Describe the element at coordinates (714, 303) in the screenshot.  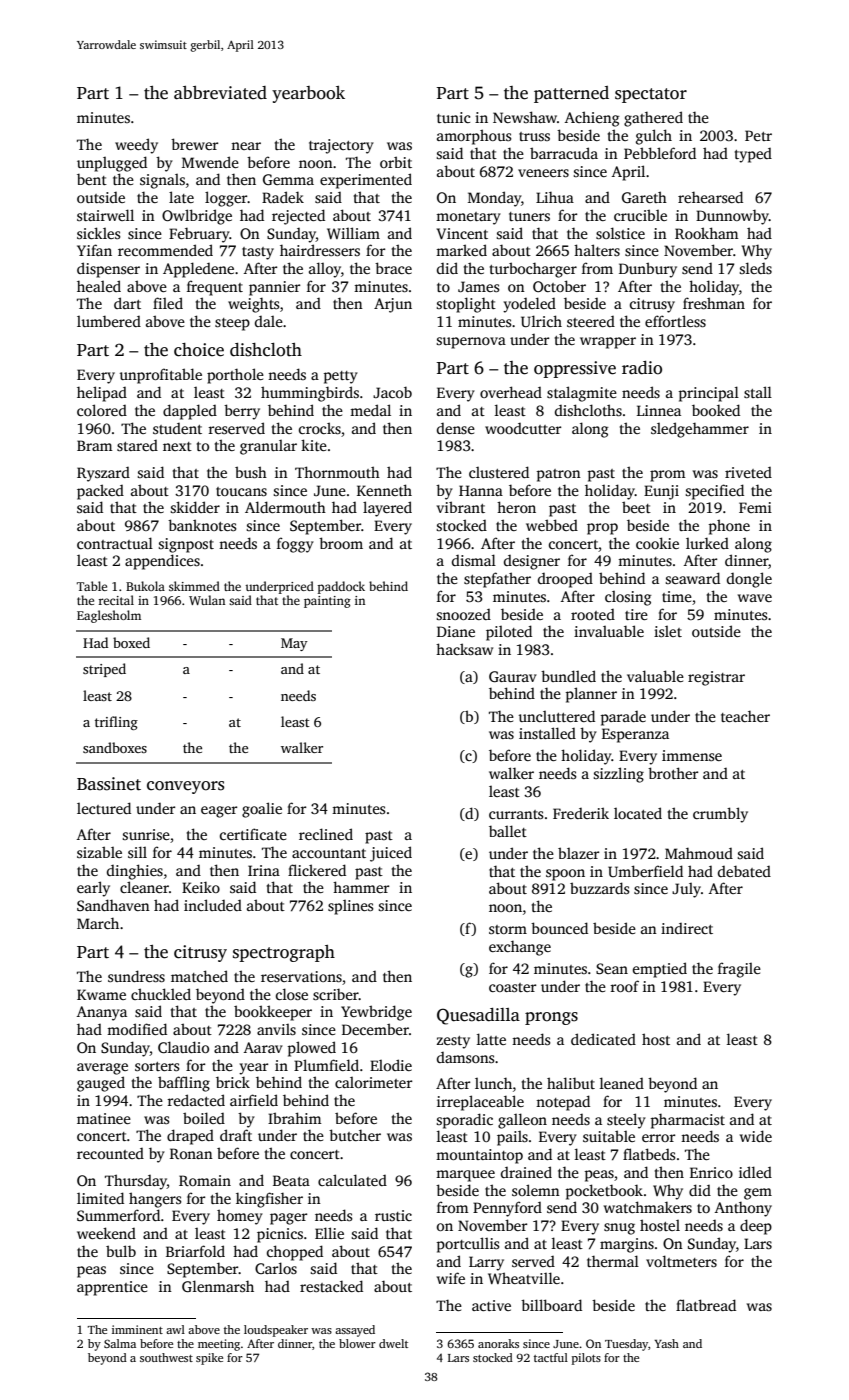
I see `freshman` at that location.
